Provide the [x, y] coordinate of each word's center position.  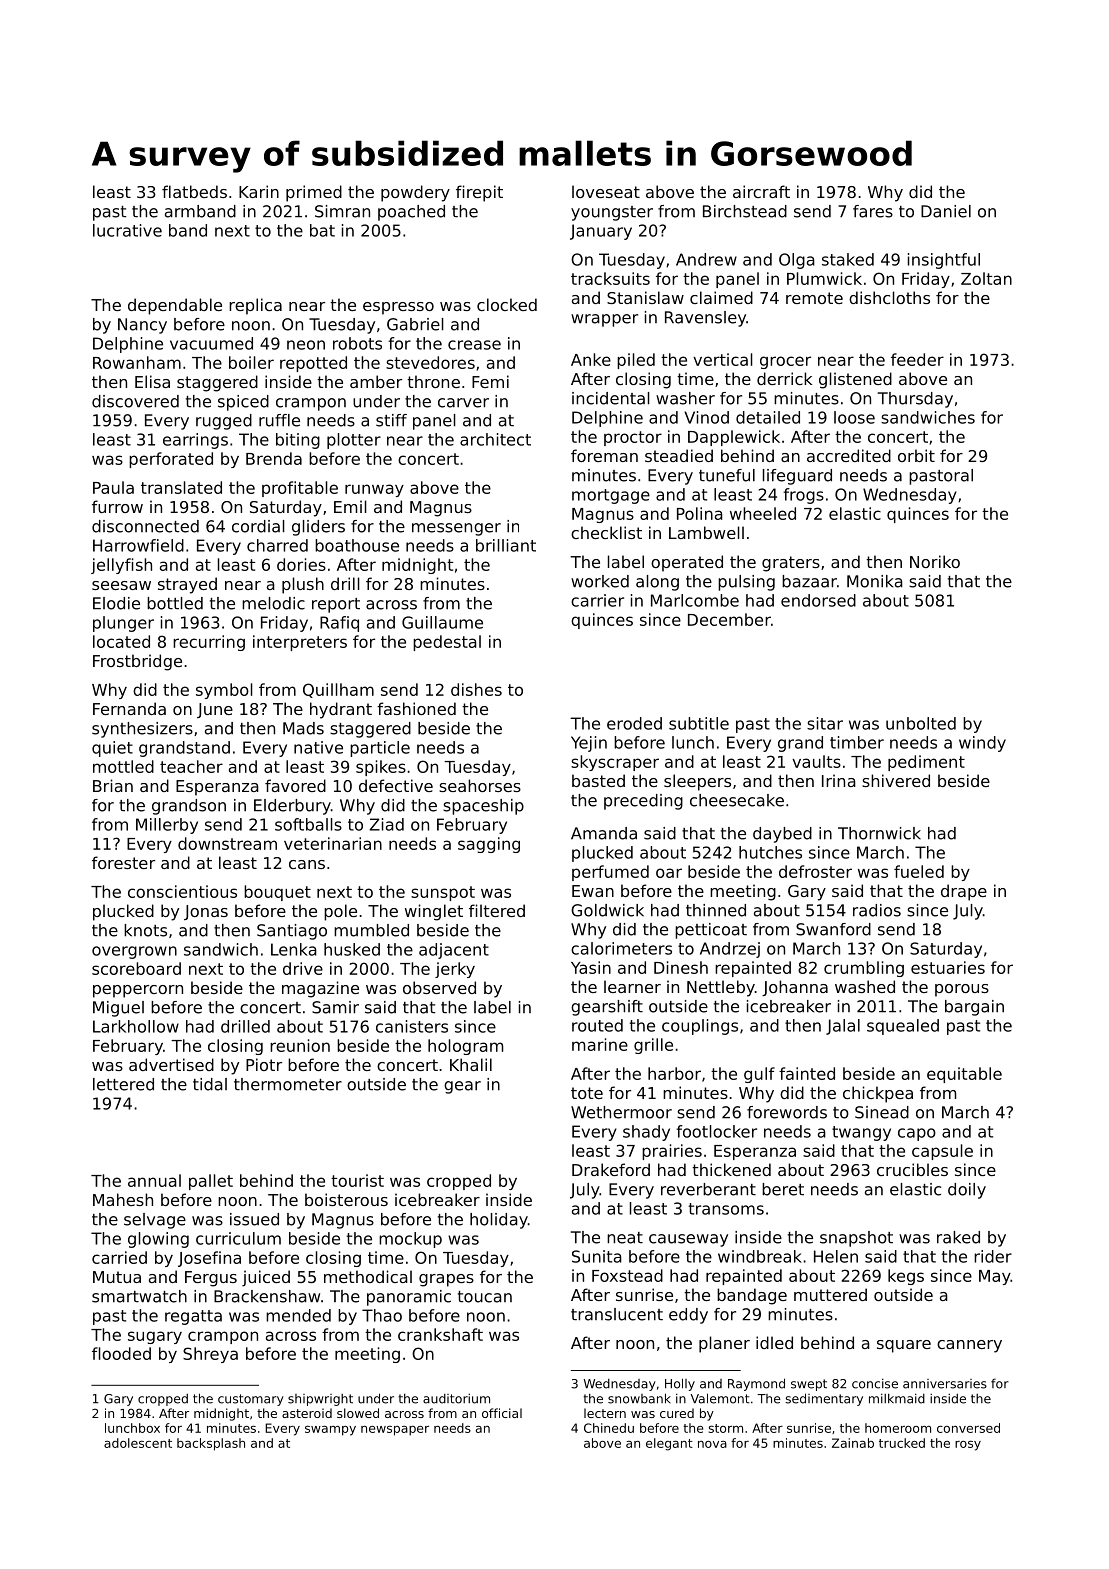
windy [982, 744]
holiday [499, 1221]
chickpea [878, 1094]
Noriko [935, 561]
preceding [643, 802]
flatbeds [194, 191]
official [502, 1413]
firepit [479, 193]
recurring [209, 643]
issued [254, 1219]
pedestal [447, 643]
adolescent [138, 1443]
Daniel [946, 211]
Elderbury [292, 807]
